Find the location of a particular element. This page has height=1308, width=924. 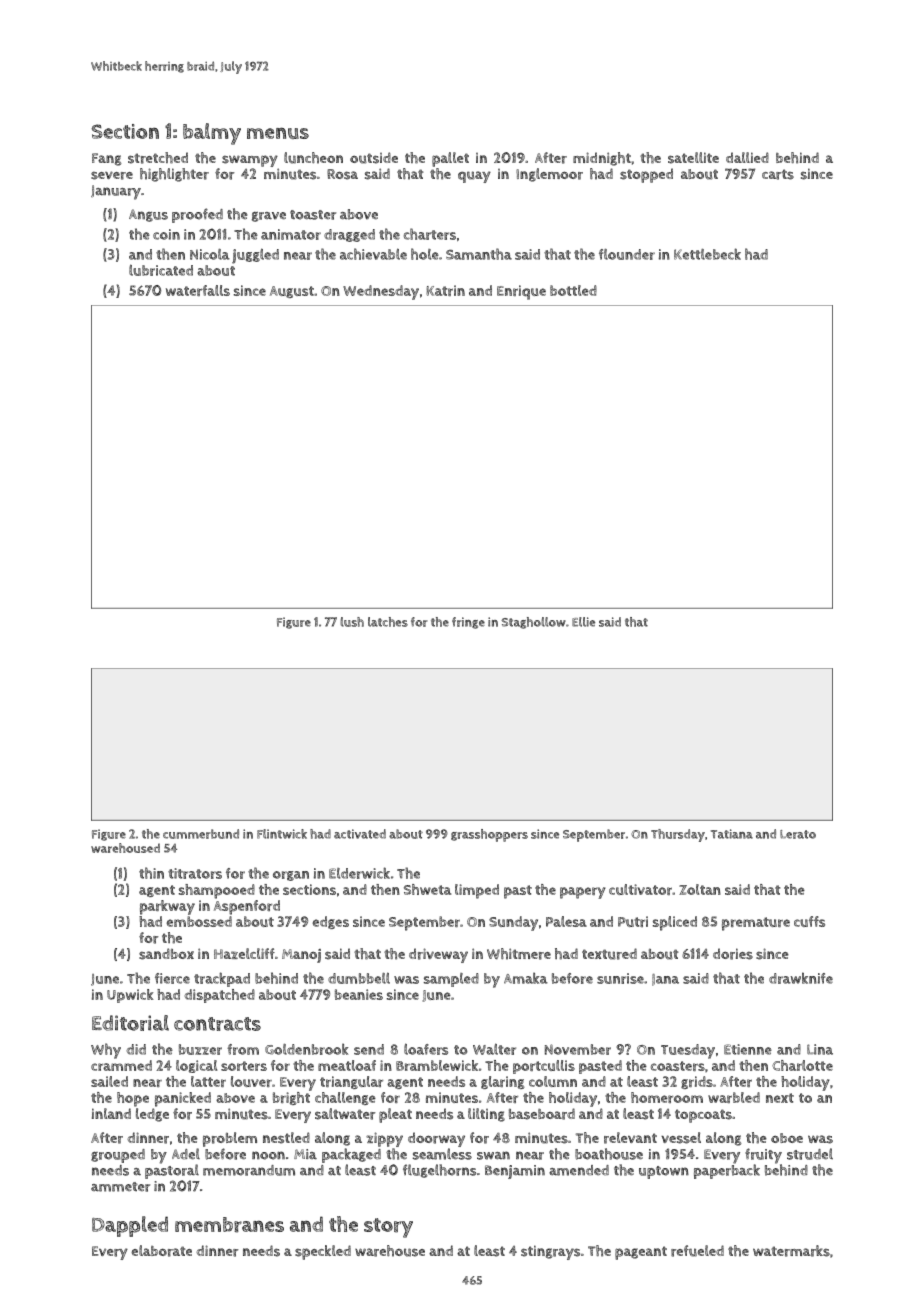

column is located at coordinates (553, 1081).
